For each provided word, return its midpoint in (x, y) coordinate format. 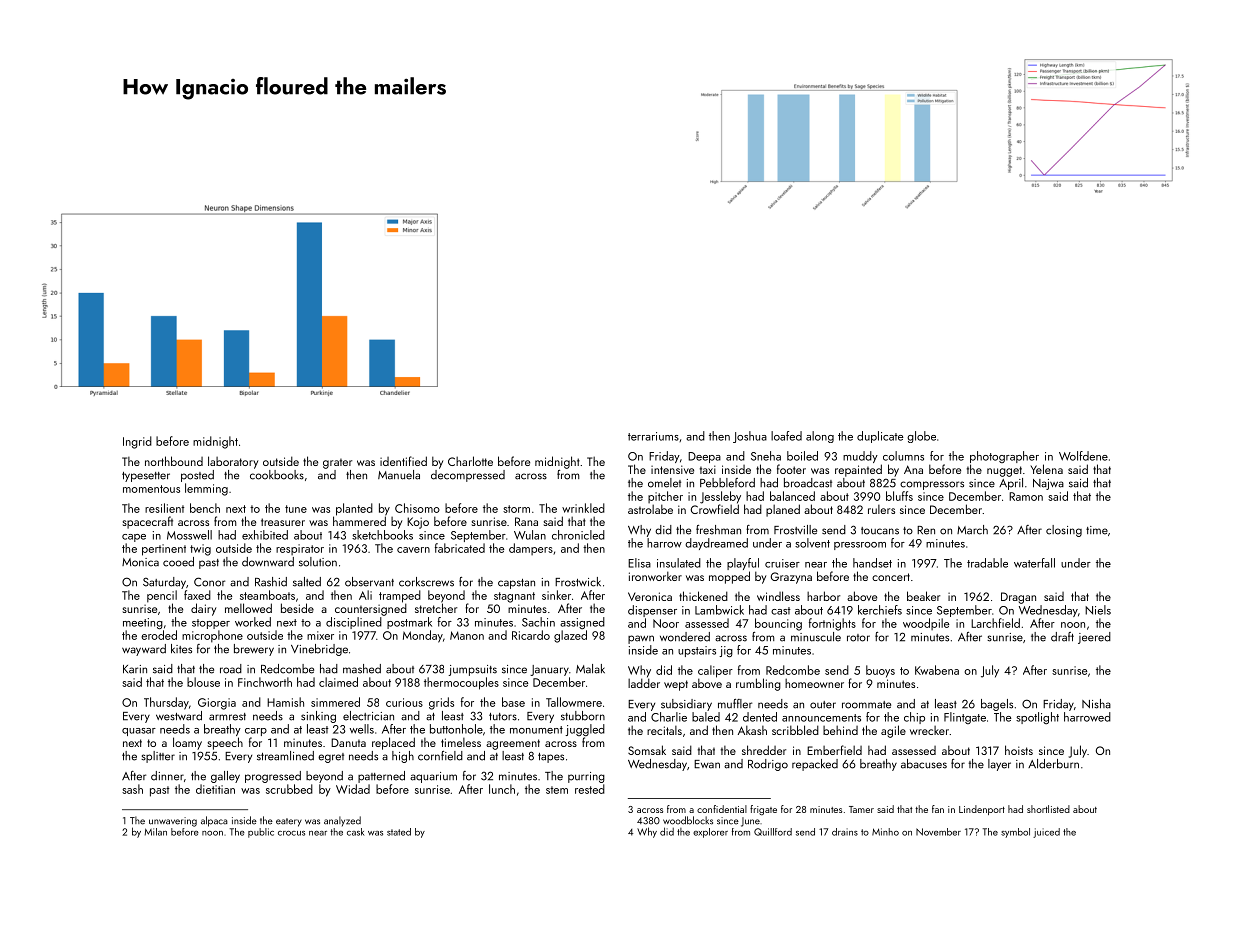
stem (557, 790)
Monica (140, 562)
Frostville (795, 530)
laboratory (233, 462)
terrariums (653, 436)
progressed (273, 777)
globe (921, 437)
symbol (1015, 833)
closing (1064, 531)
